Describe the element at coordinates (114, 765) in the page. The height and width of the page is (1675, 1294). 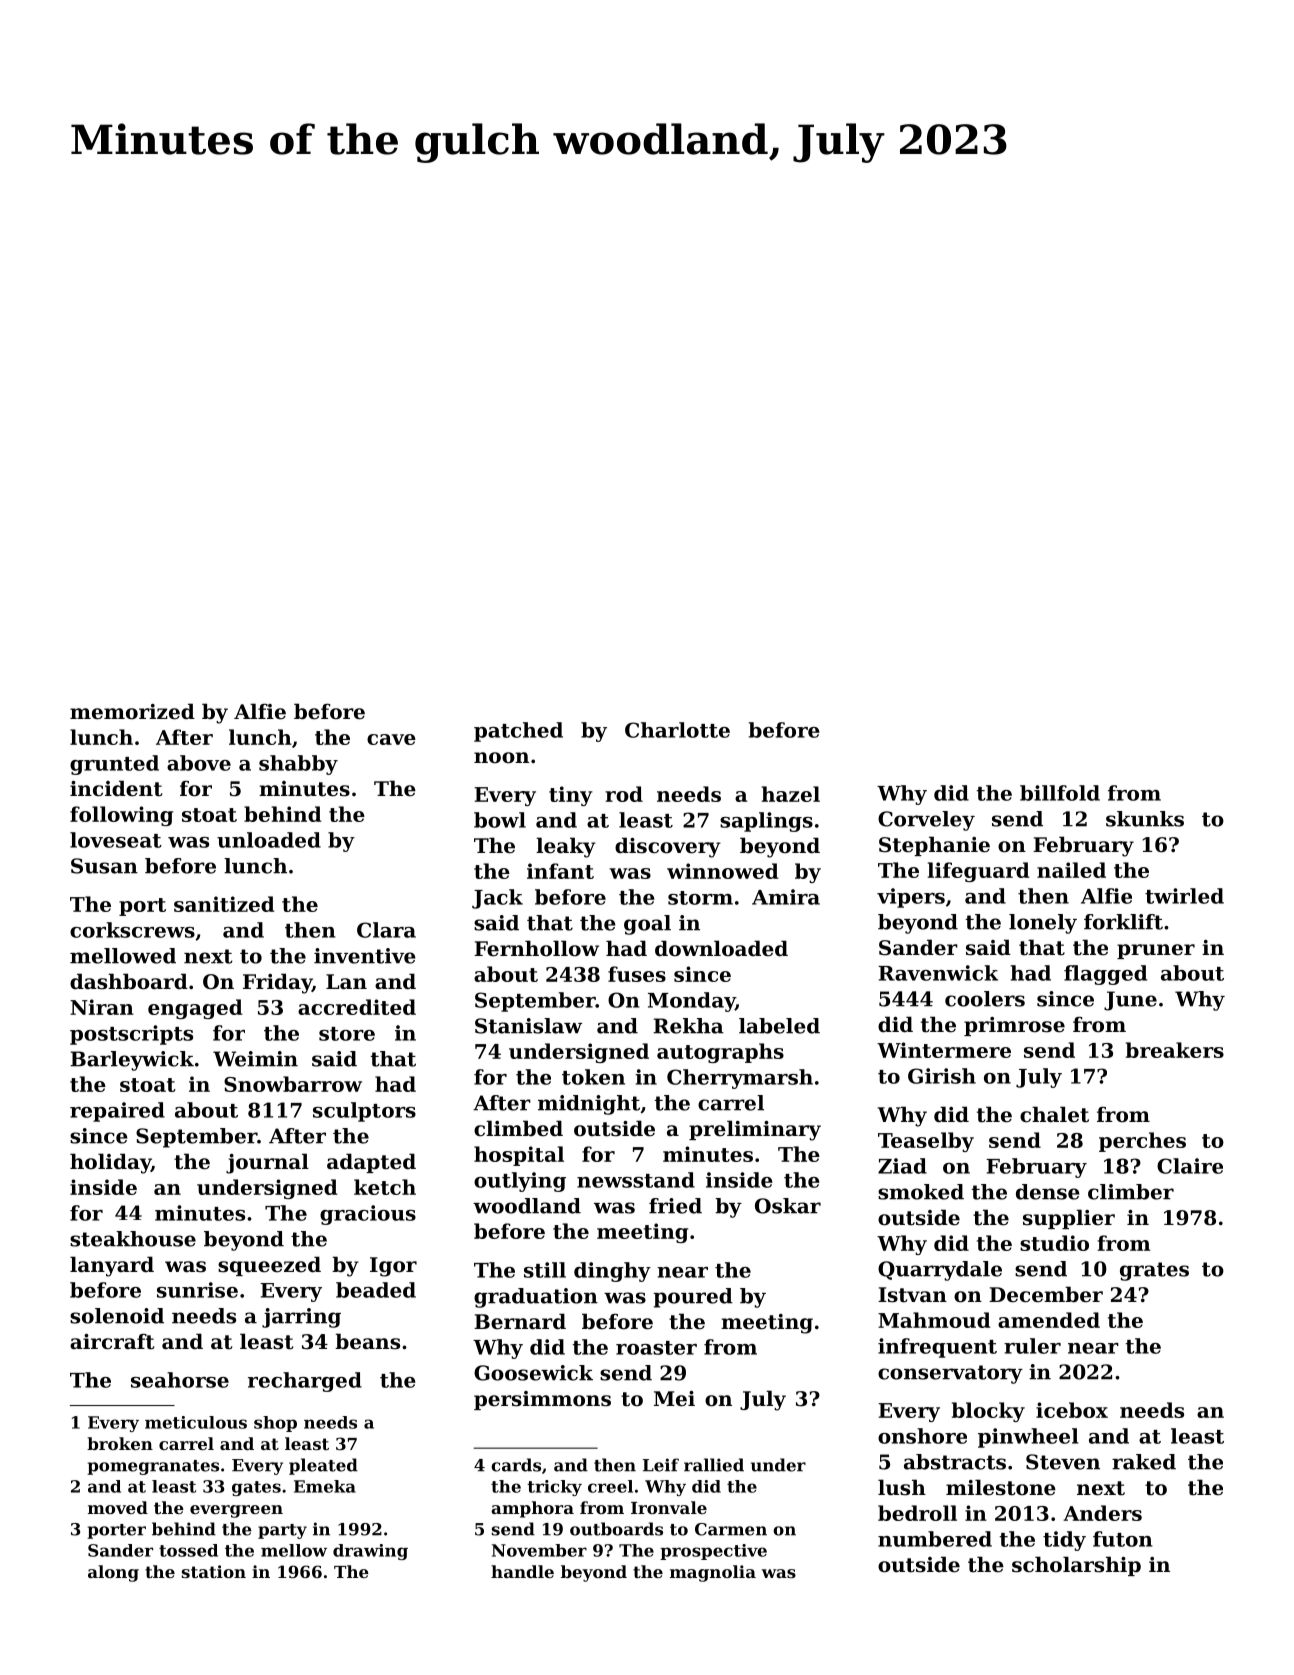
I see `grunted` at that location.
